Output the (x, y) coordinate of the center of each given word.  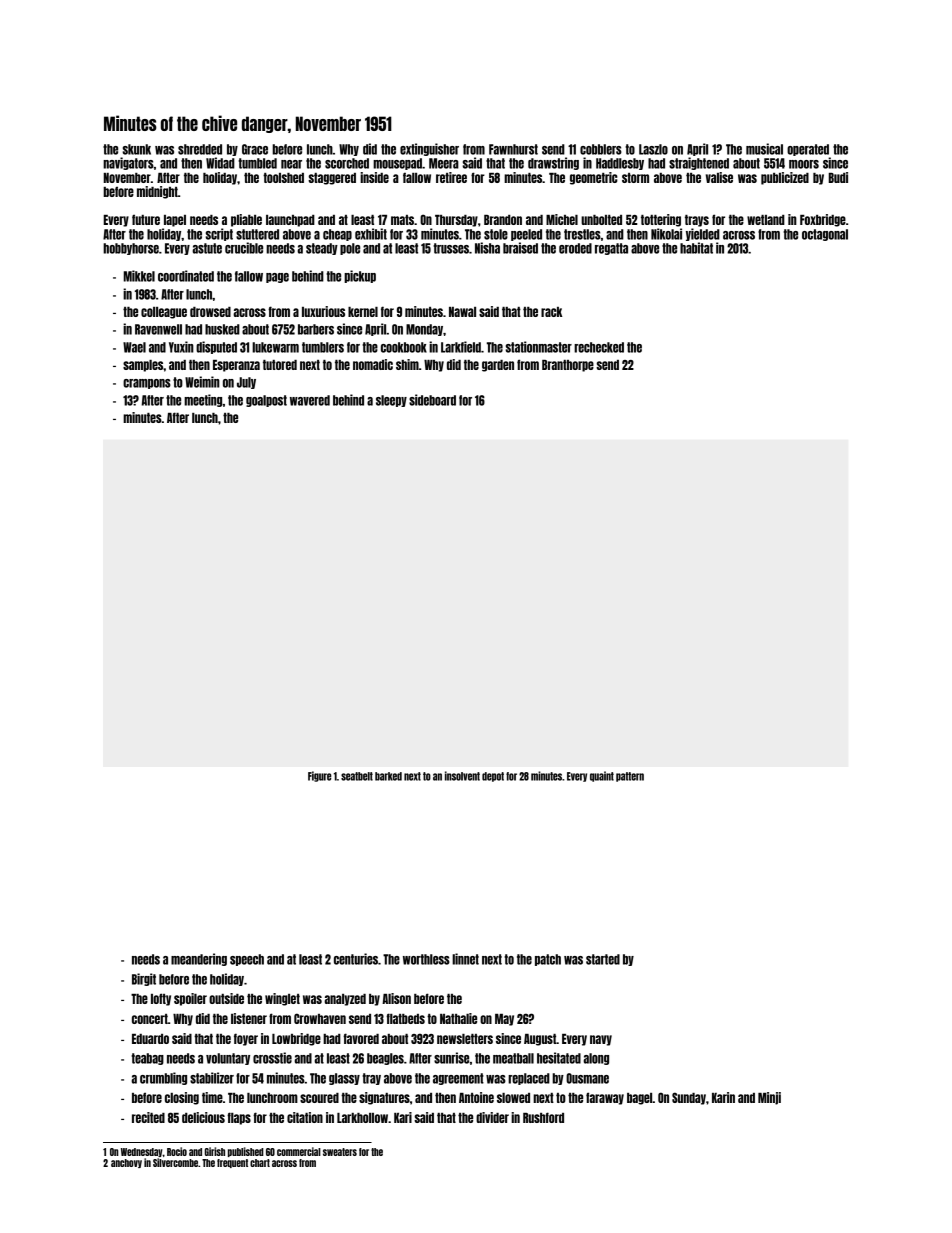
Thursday (456, 221)
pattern (630, 777)
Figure (319, 776)
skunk (136, 149)
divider (492, 1117)
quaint (602, 776)
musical (764, 149)
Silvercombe (175, 1162)
